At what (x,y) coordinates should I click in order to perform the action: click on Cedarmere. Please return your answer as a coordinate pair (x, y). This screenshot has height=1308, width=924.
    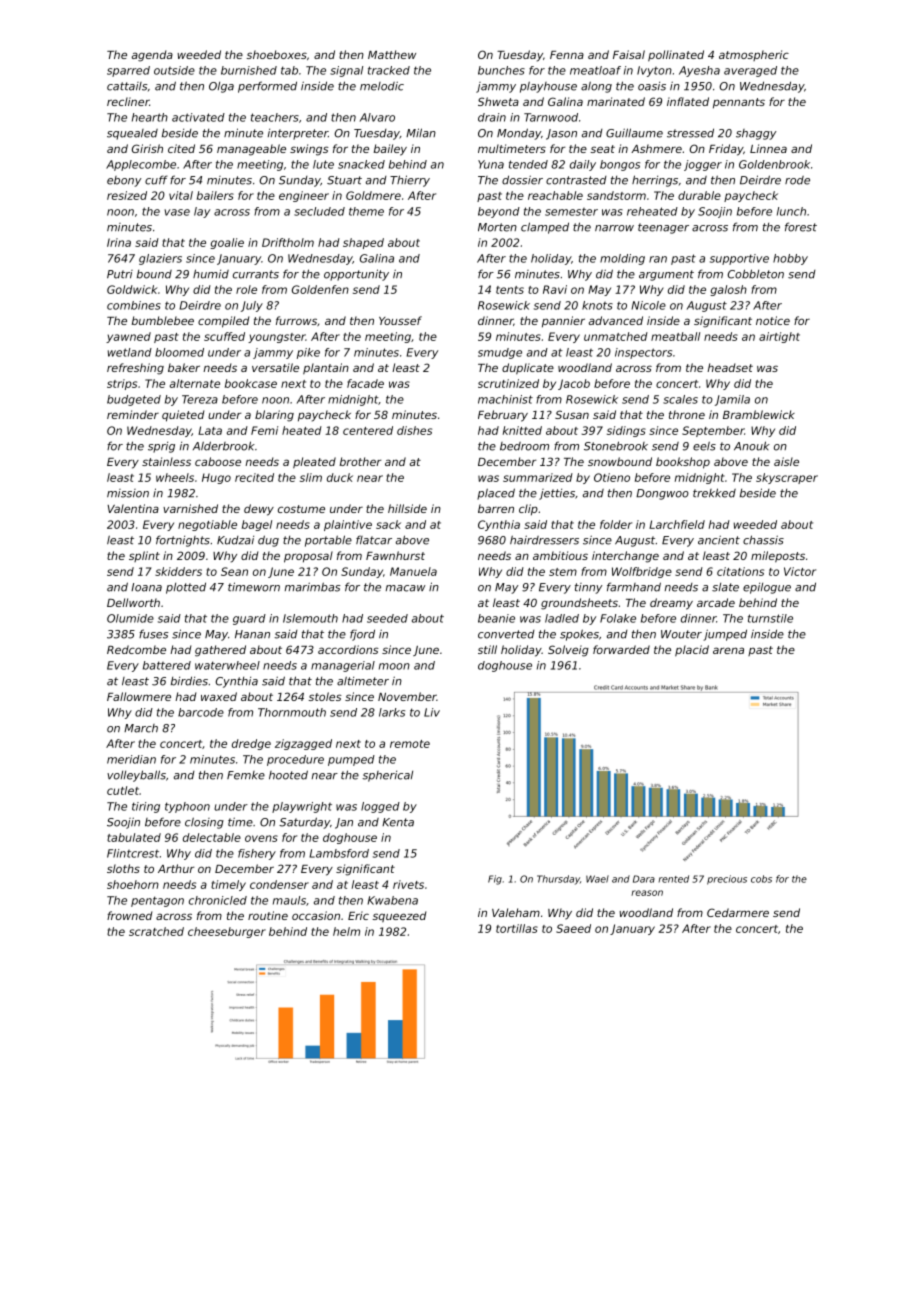
    Looking at the image, I should click on (738, 912).
